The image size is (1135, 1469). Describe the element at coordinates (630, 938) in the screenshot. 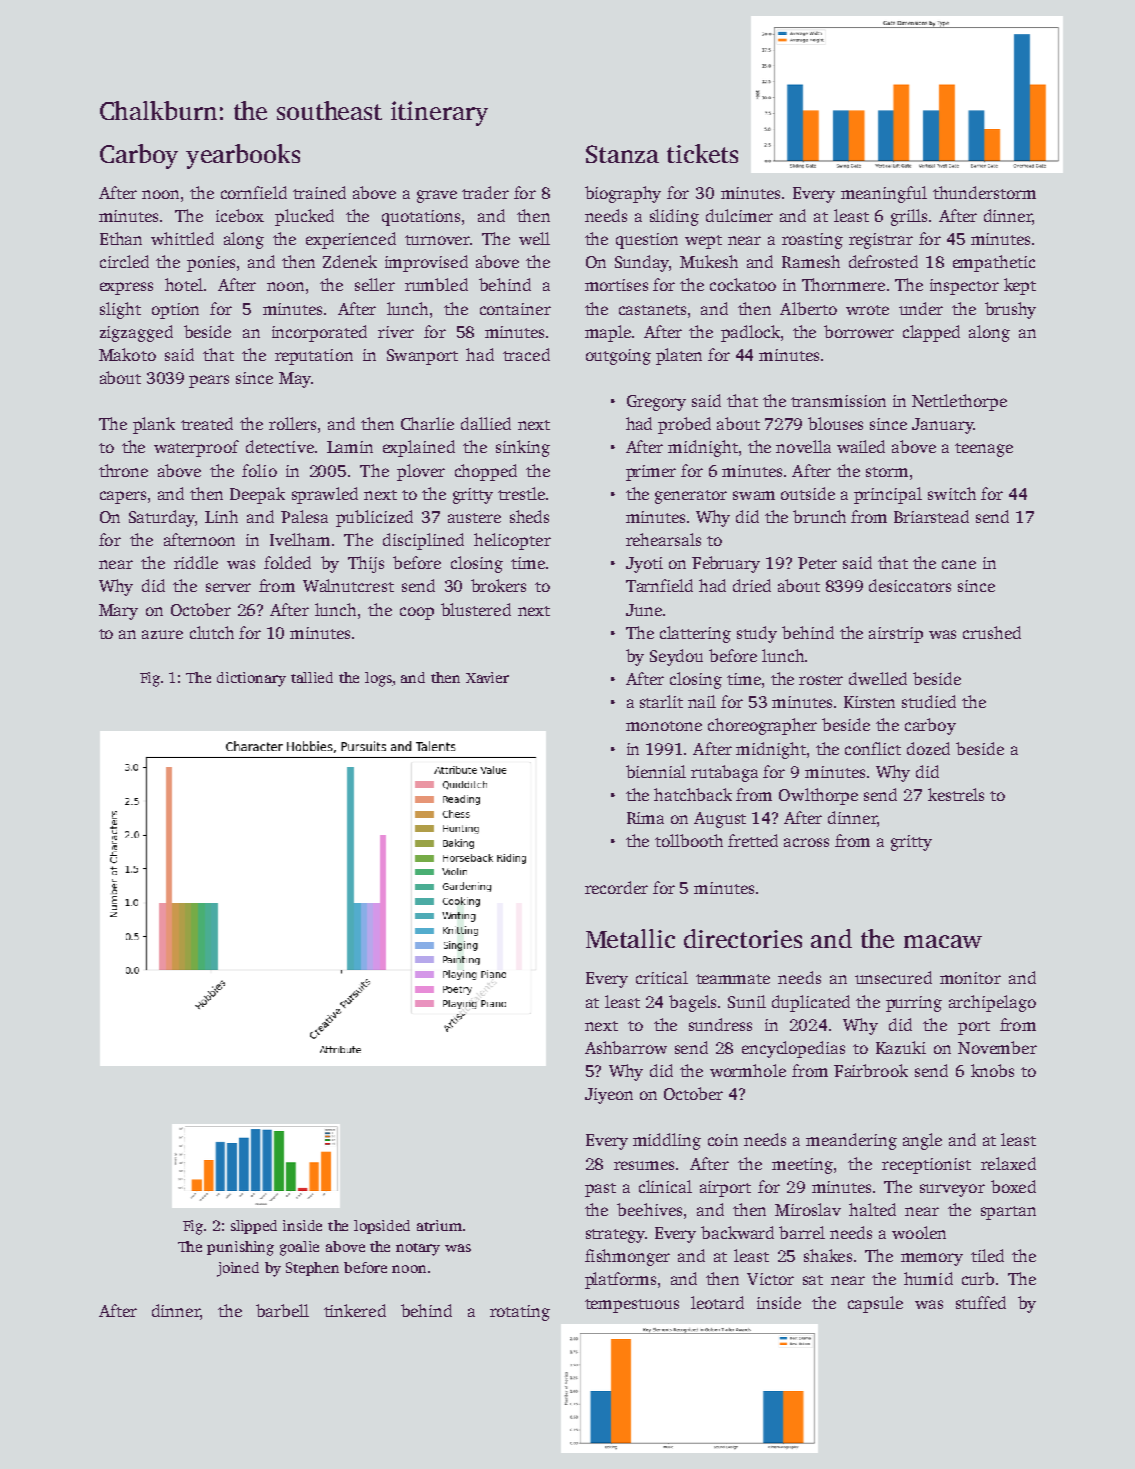

I see `Metallic` at that location.
